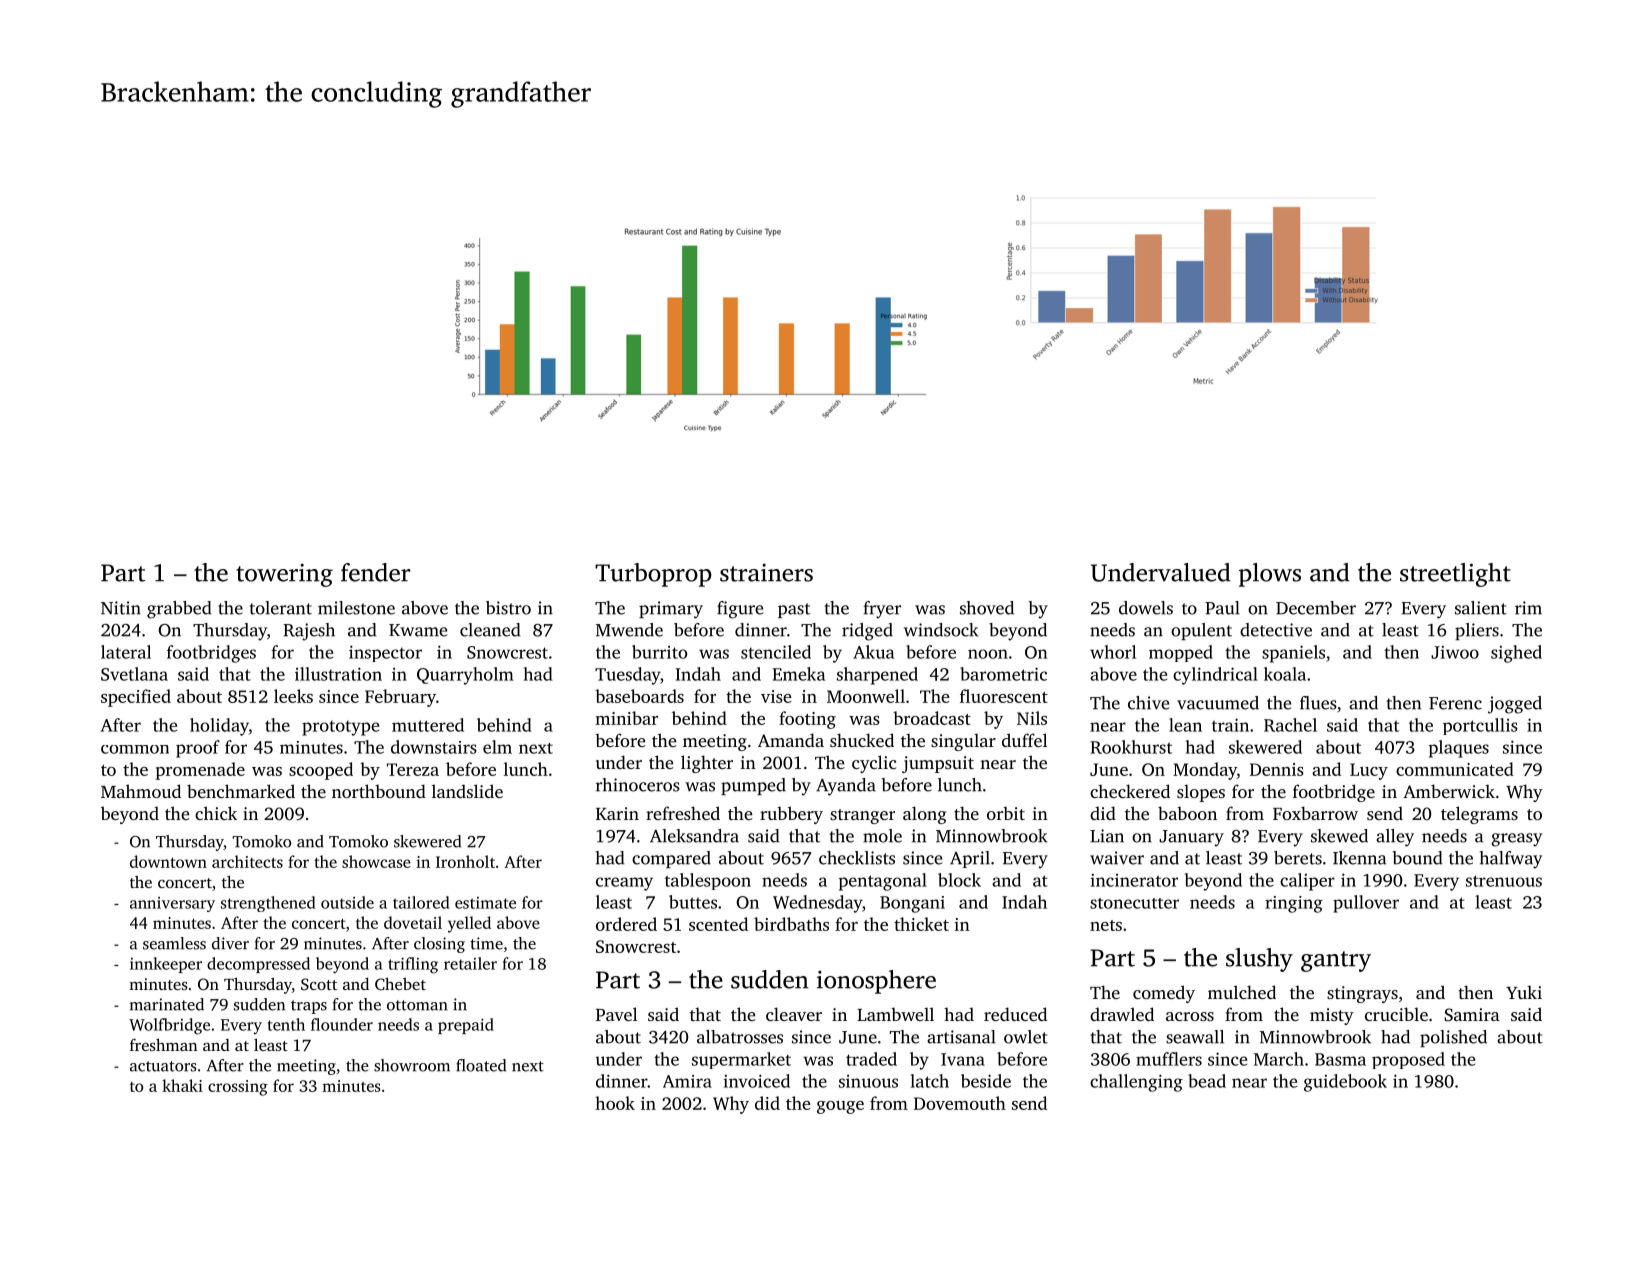  Describe the element at coordinates (1453, 1038) in the screenshot. I see `polished` at that location.
